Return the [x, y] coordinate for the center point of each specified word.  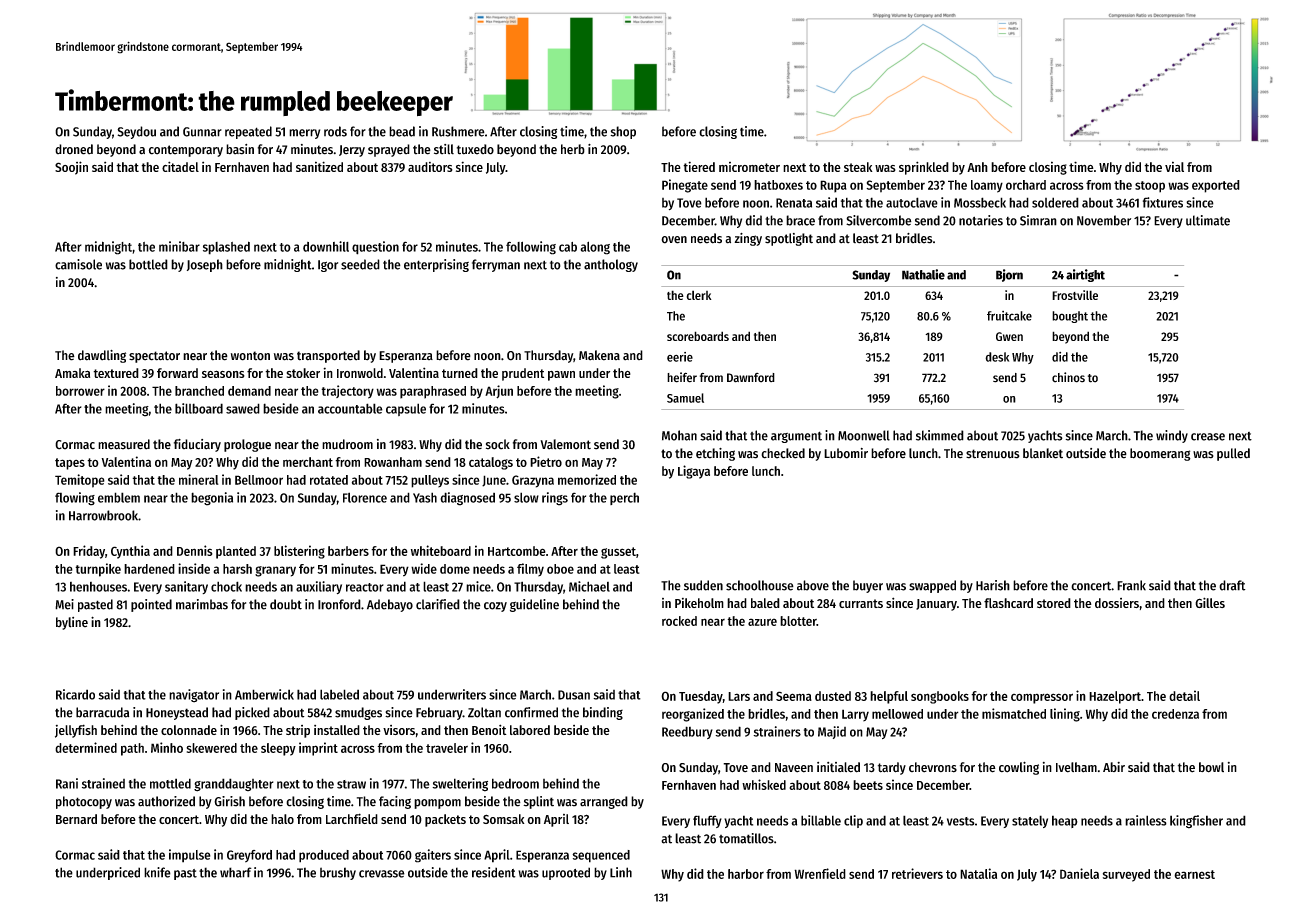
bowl [1211, 767]
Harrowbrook [103, 515]
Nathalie [923, 274]
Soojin [71, 168]
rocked [679, 621]
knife [157, 872]
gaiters [433, 856]
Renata [794, 203]
